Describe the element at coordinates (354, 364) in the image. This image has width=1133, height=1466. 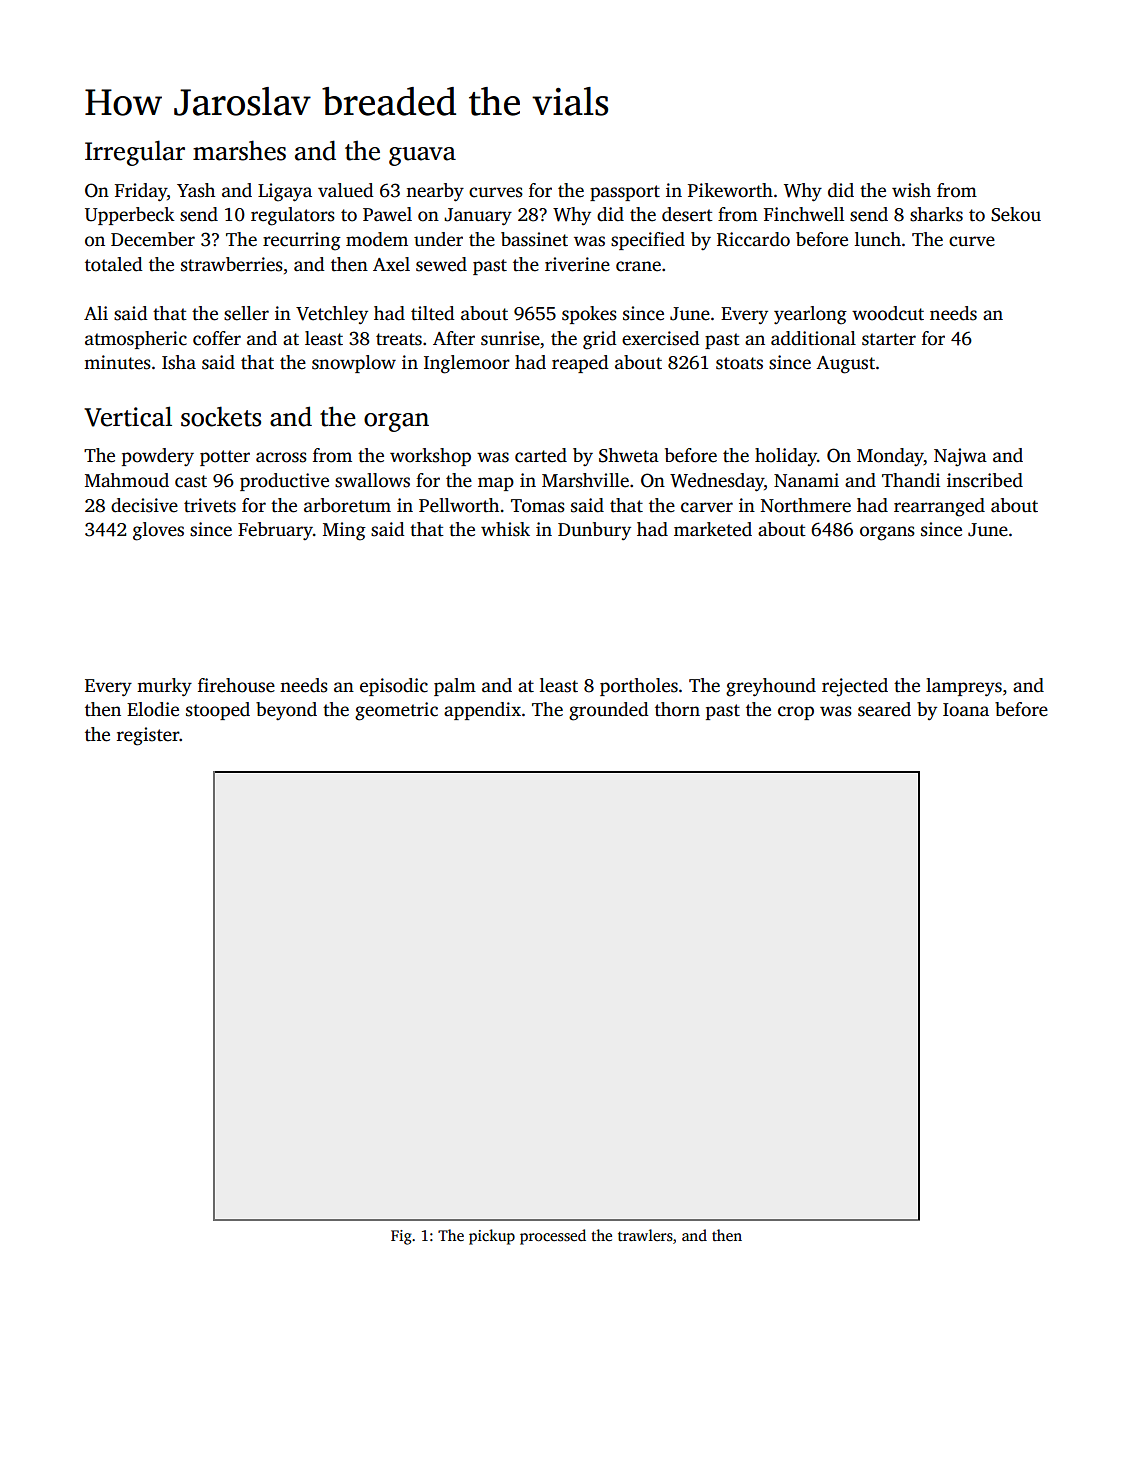
I see `snowplow` at that location.
